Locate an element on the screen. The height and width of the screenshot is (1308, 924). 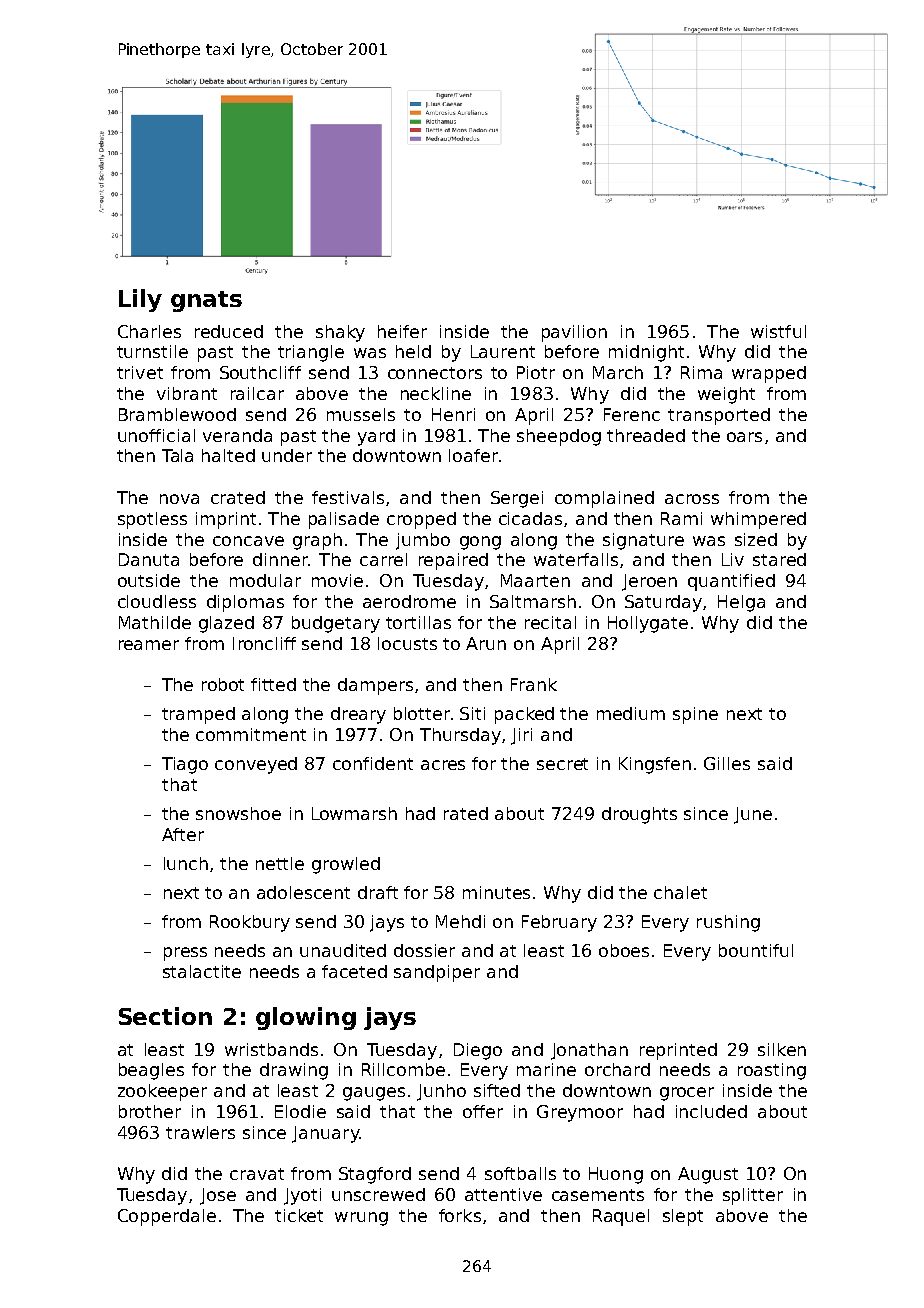
Junho is located at coordinates (441, 1092).
